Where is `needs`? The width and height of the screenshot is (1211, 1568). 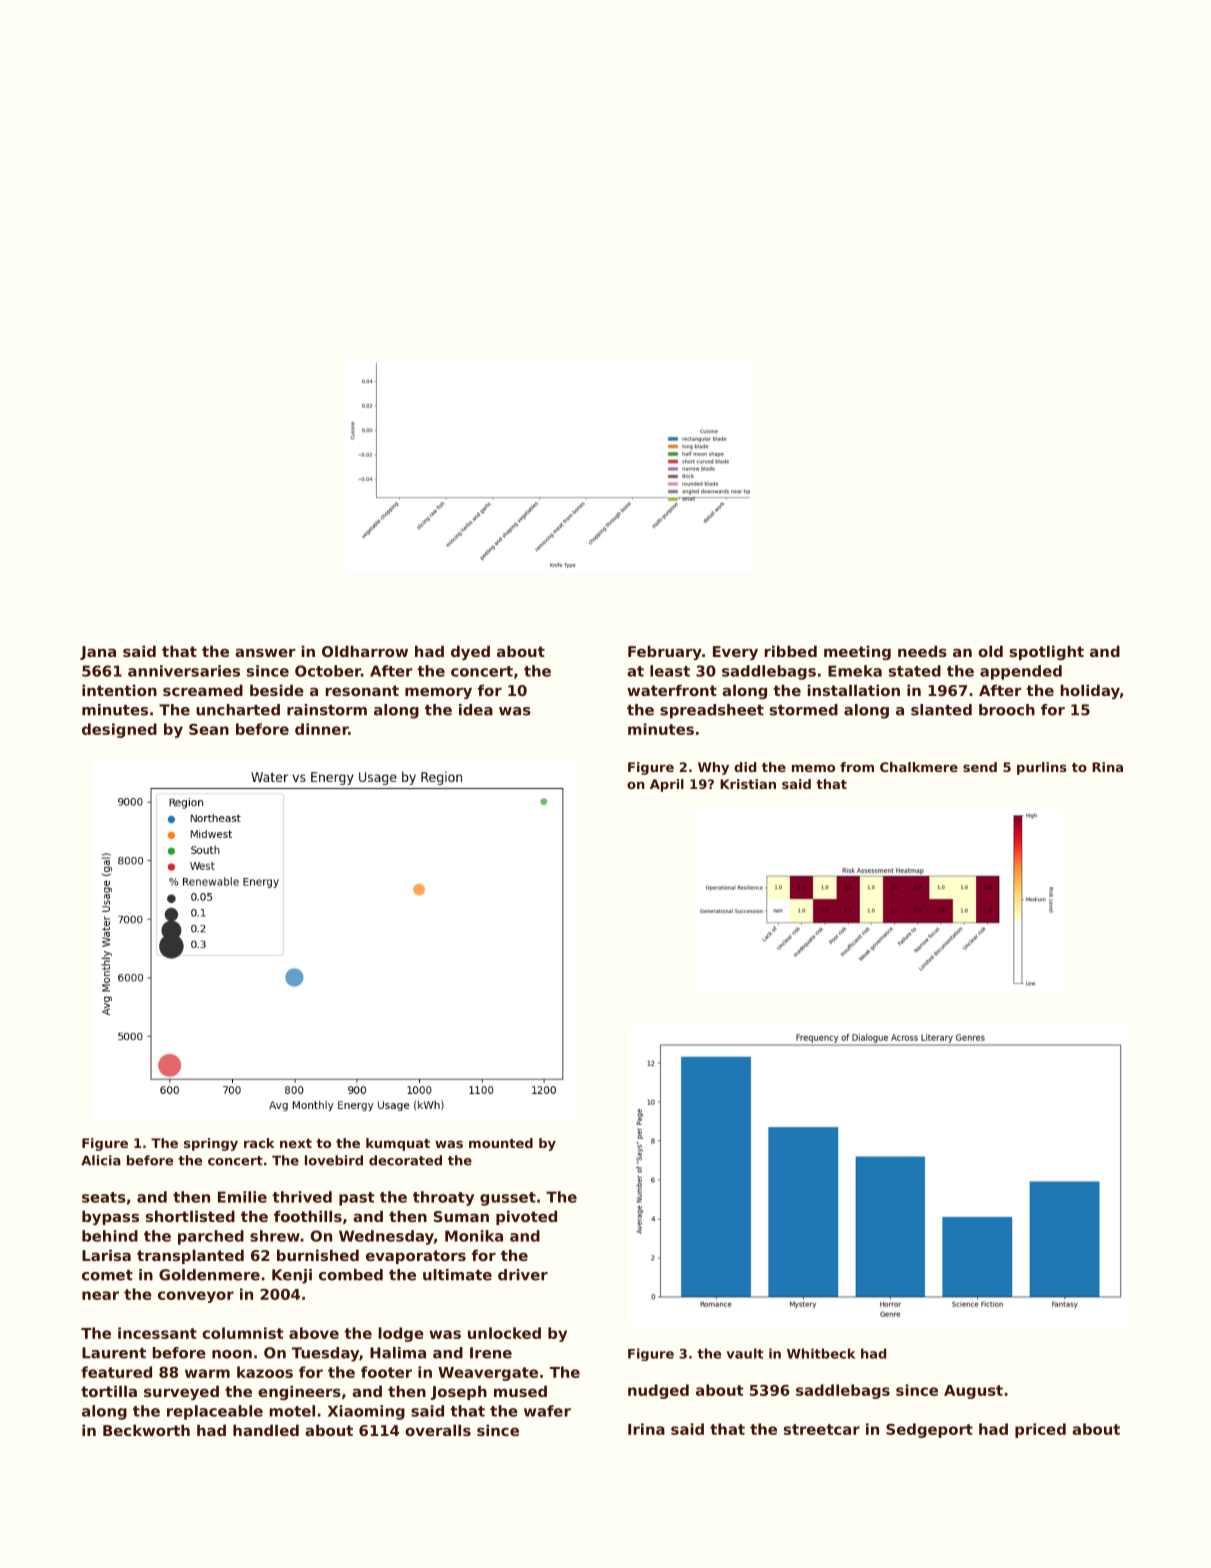
needs is located at coordinates (922, 651).
